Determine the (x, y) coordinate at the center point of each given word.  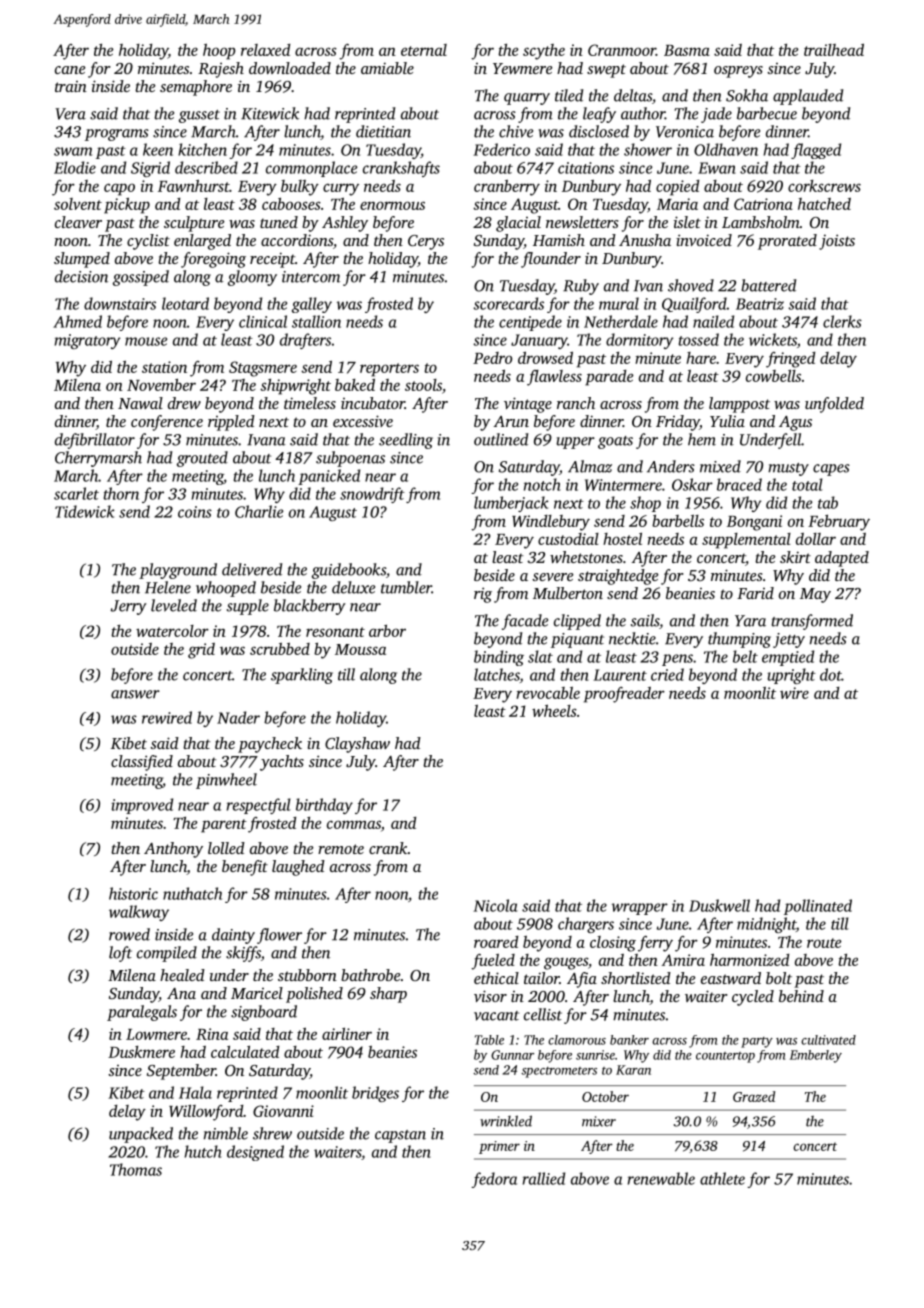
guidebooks (349, 571)
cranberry (507, 188)
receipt (272, 260)
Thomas (136, 1169)
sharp (388, 995)
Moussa (360, 649)
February (839, 523)
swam (73, 151)
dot (831, 674)
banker (629, 1040)
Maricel (257, 993)
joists (837, 242)
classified (142, 763)
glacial (518, 224)
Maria (677, 204)
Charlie (259, 511)
